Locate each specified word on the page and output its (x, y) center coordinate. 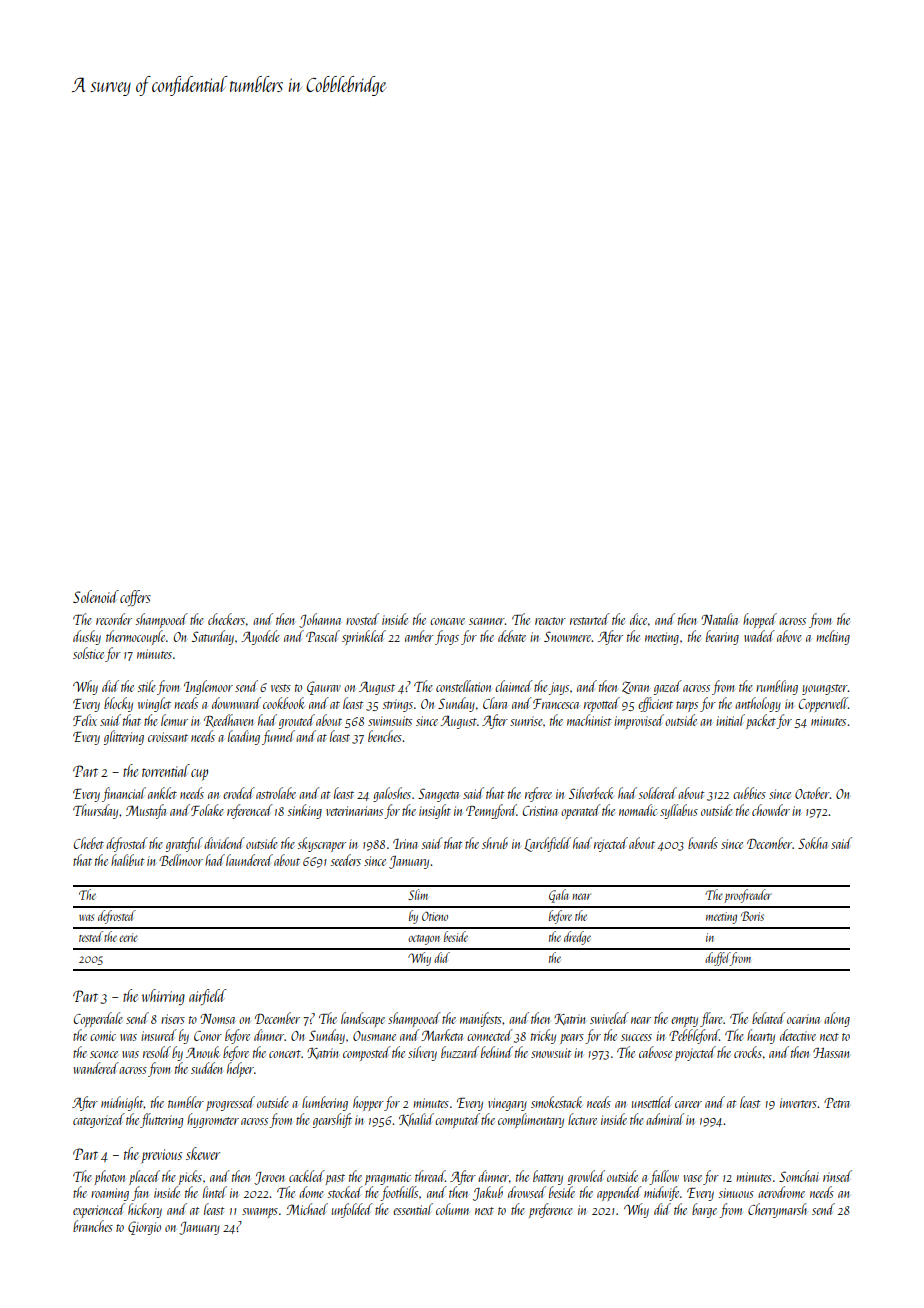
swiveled (609, 1018)
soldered (658, 793)
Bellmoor (181, 860)
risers (173, 1019)
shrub (495, 843)
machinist (589, 720)
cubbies (749, 793)
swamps (260, 1213)
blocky (118, 704)
